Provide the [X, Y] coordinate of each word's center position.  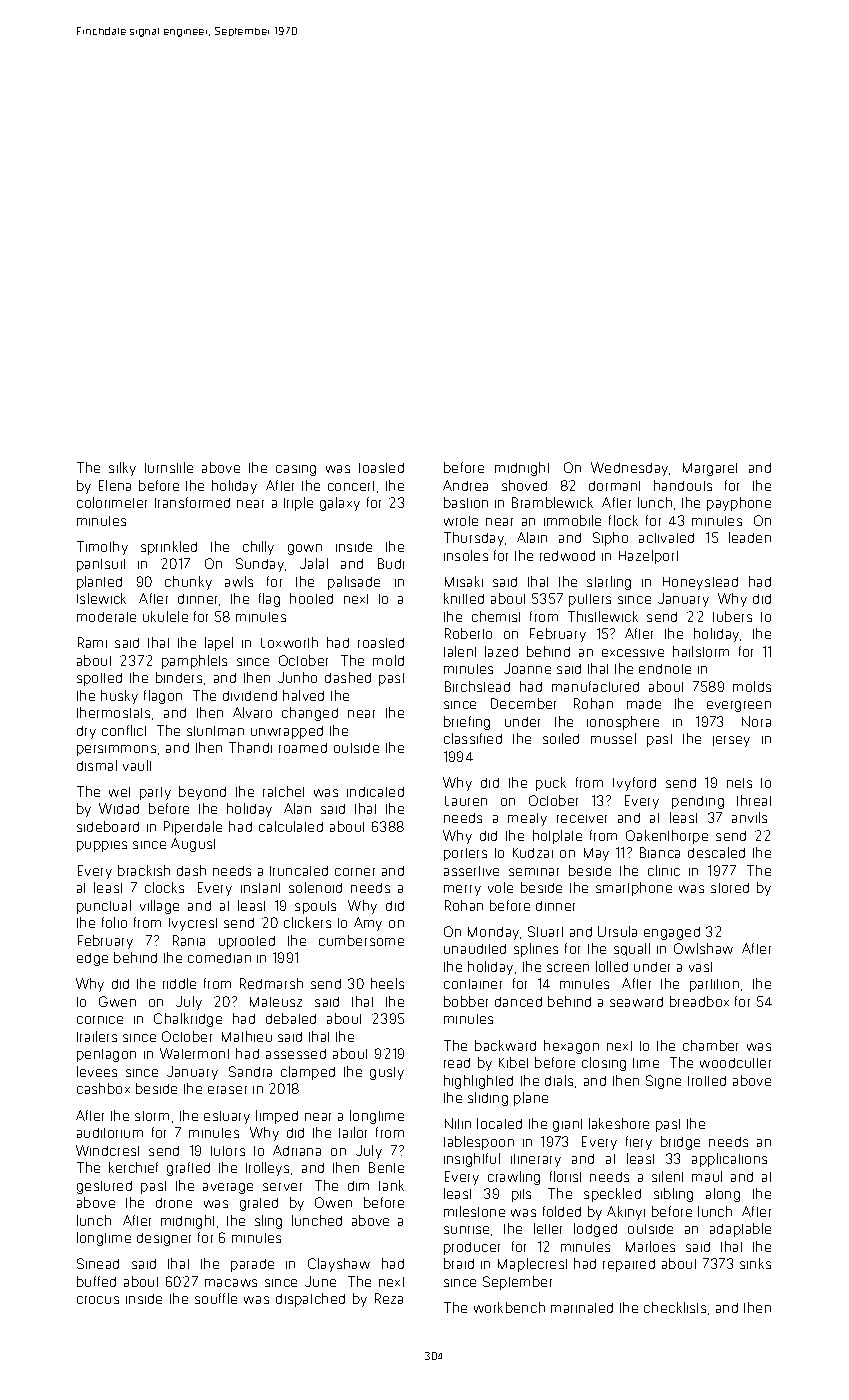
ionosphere [623, 723]
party [155, 793]
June [320, 1281]
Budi [391, 563]
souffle [216, 1298]
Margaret [710, 469]
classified [473, 738]
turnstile [169, 467]
